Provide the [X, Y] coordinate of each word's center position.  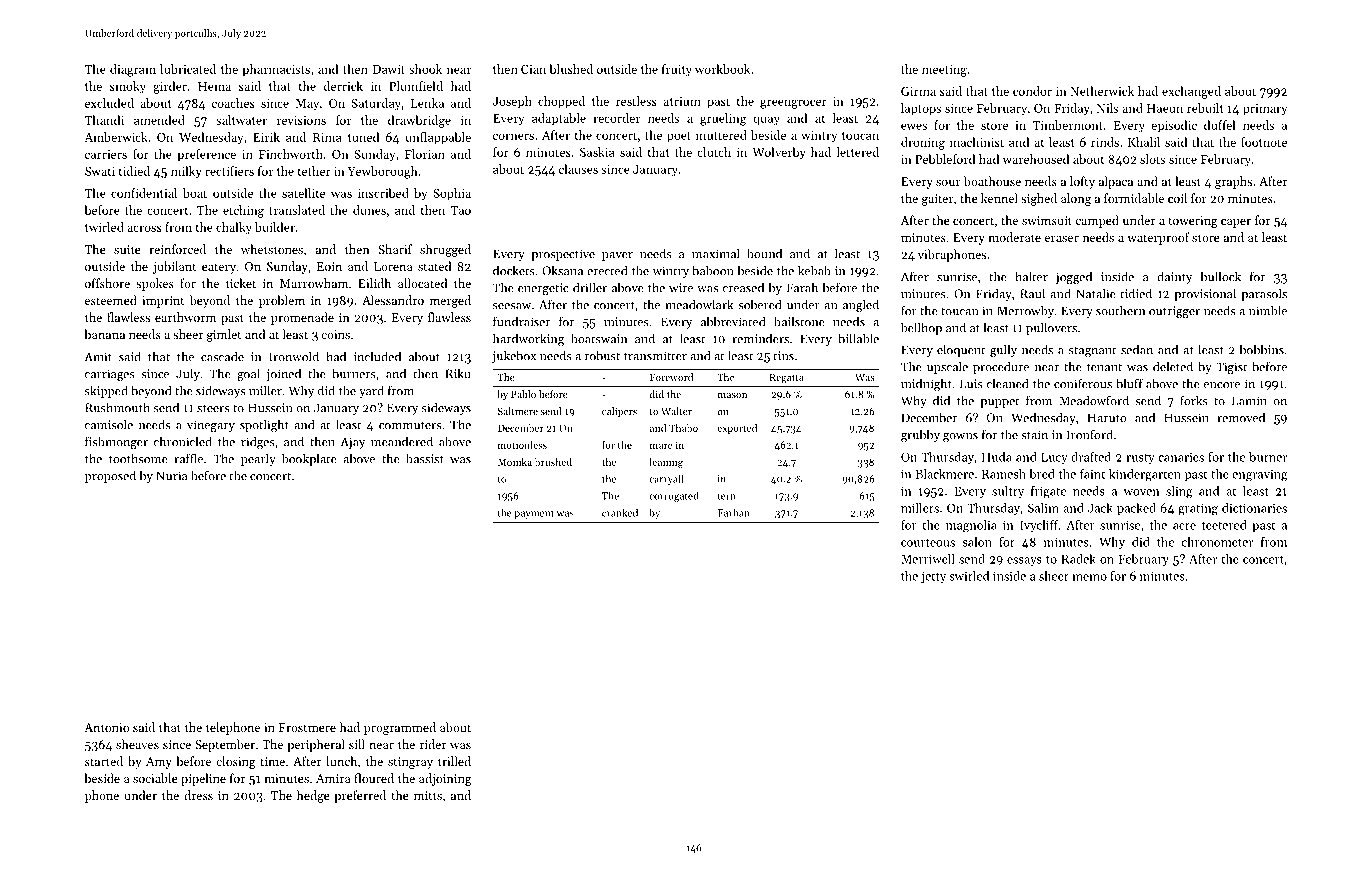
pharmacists [276, 70]
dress [198, 795]
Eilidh [374, 283]
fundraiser [521, 321]
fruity [677, 70]
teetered [1224, 525]
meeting [944, 71]
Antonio [106, 727]
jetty [933, 577]
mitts [428, 795]
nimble [1268, 310]
